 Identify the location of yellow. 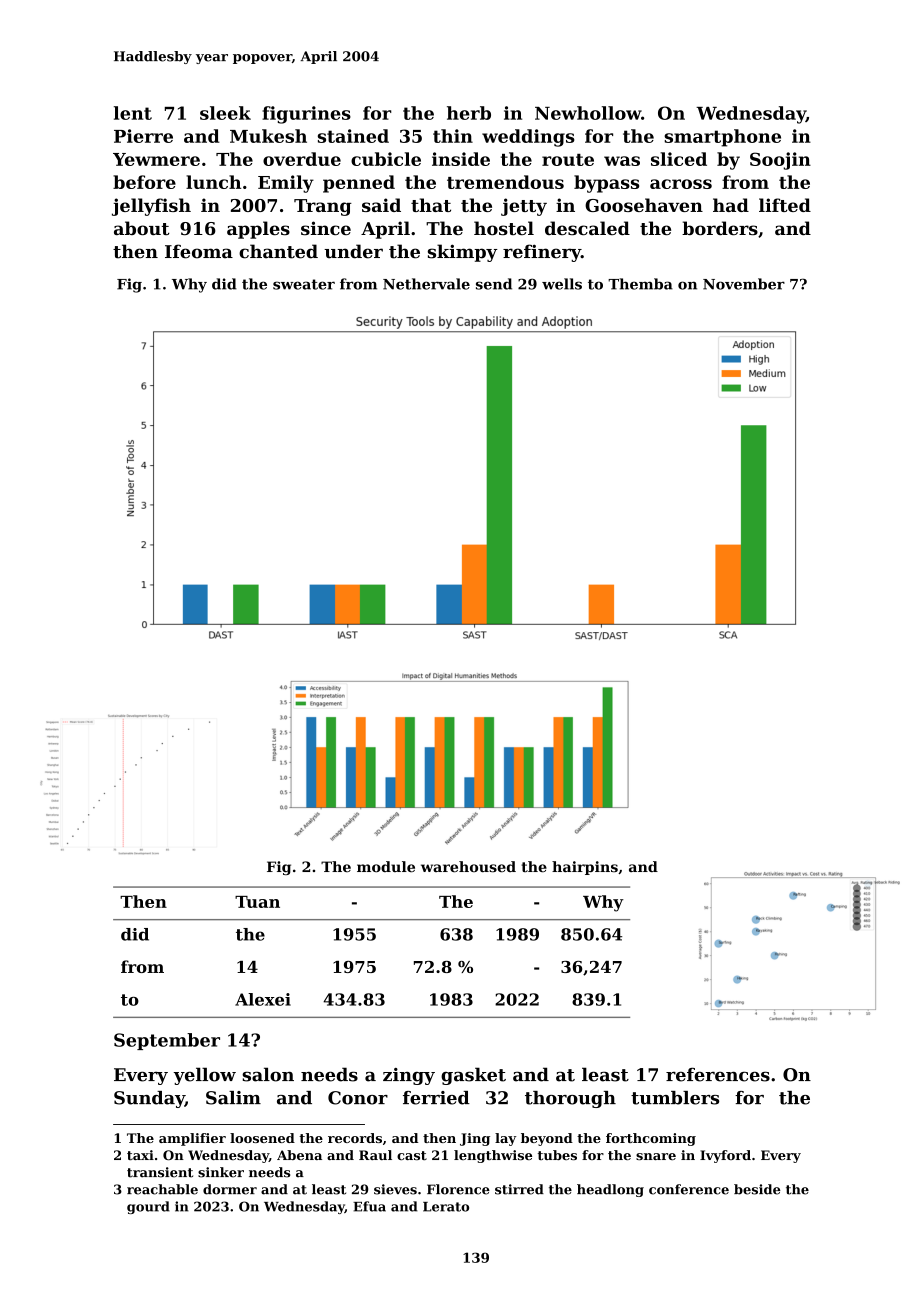
(204, 1076).
